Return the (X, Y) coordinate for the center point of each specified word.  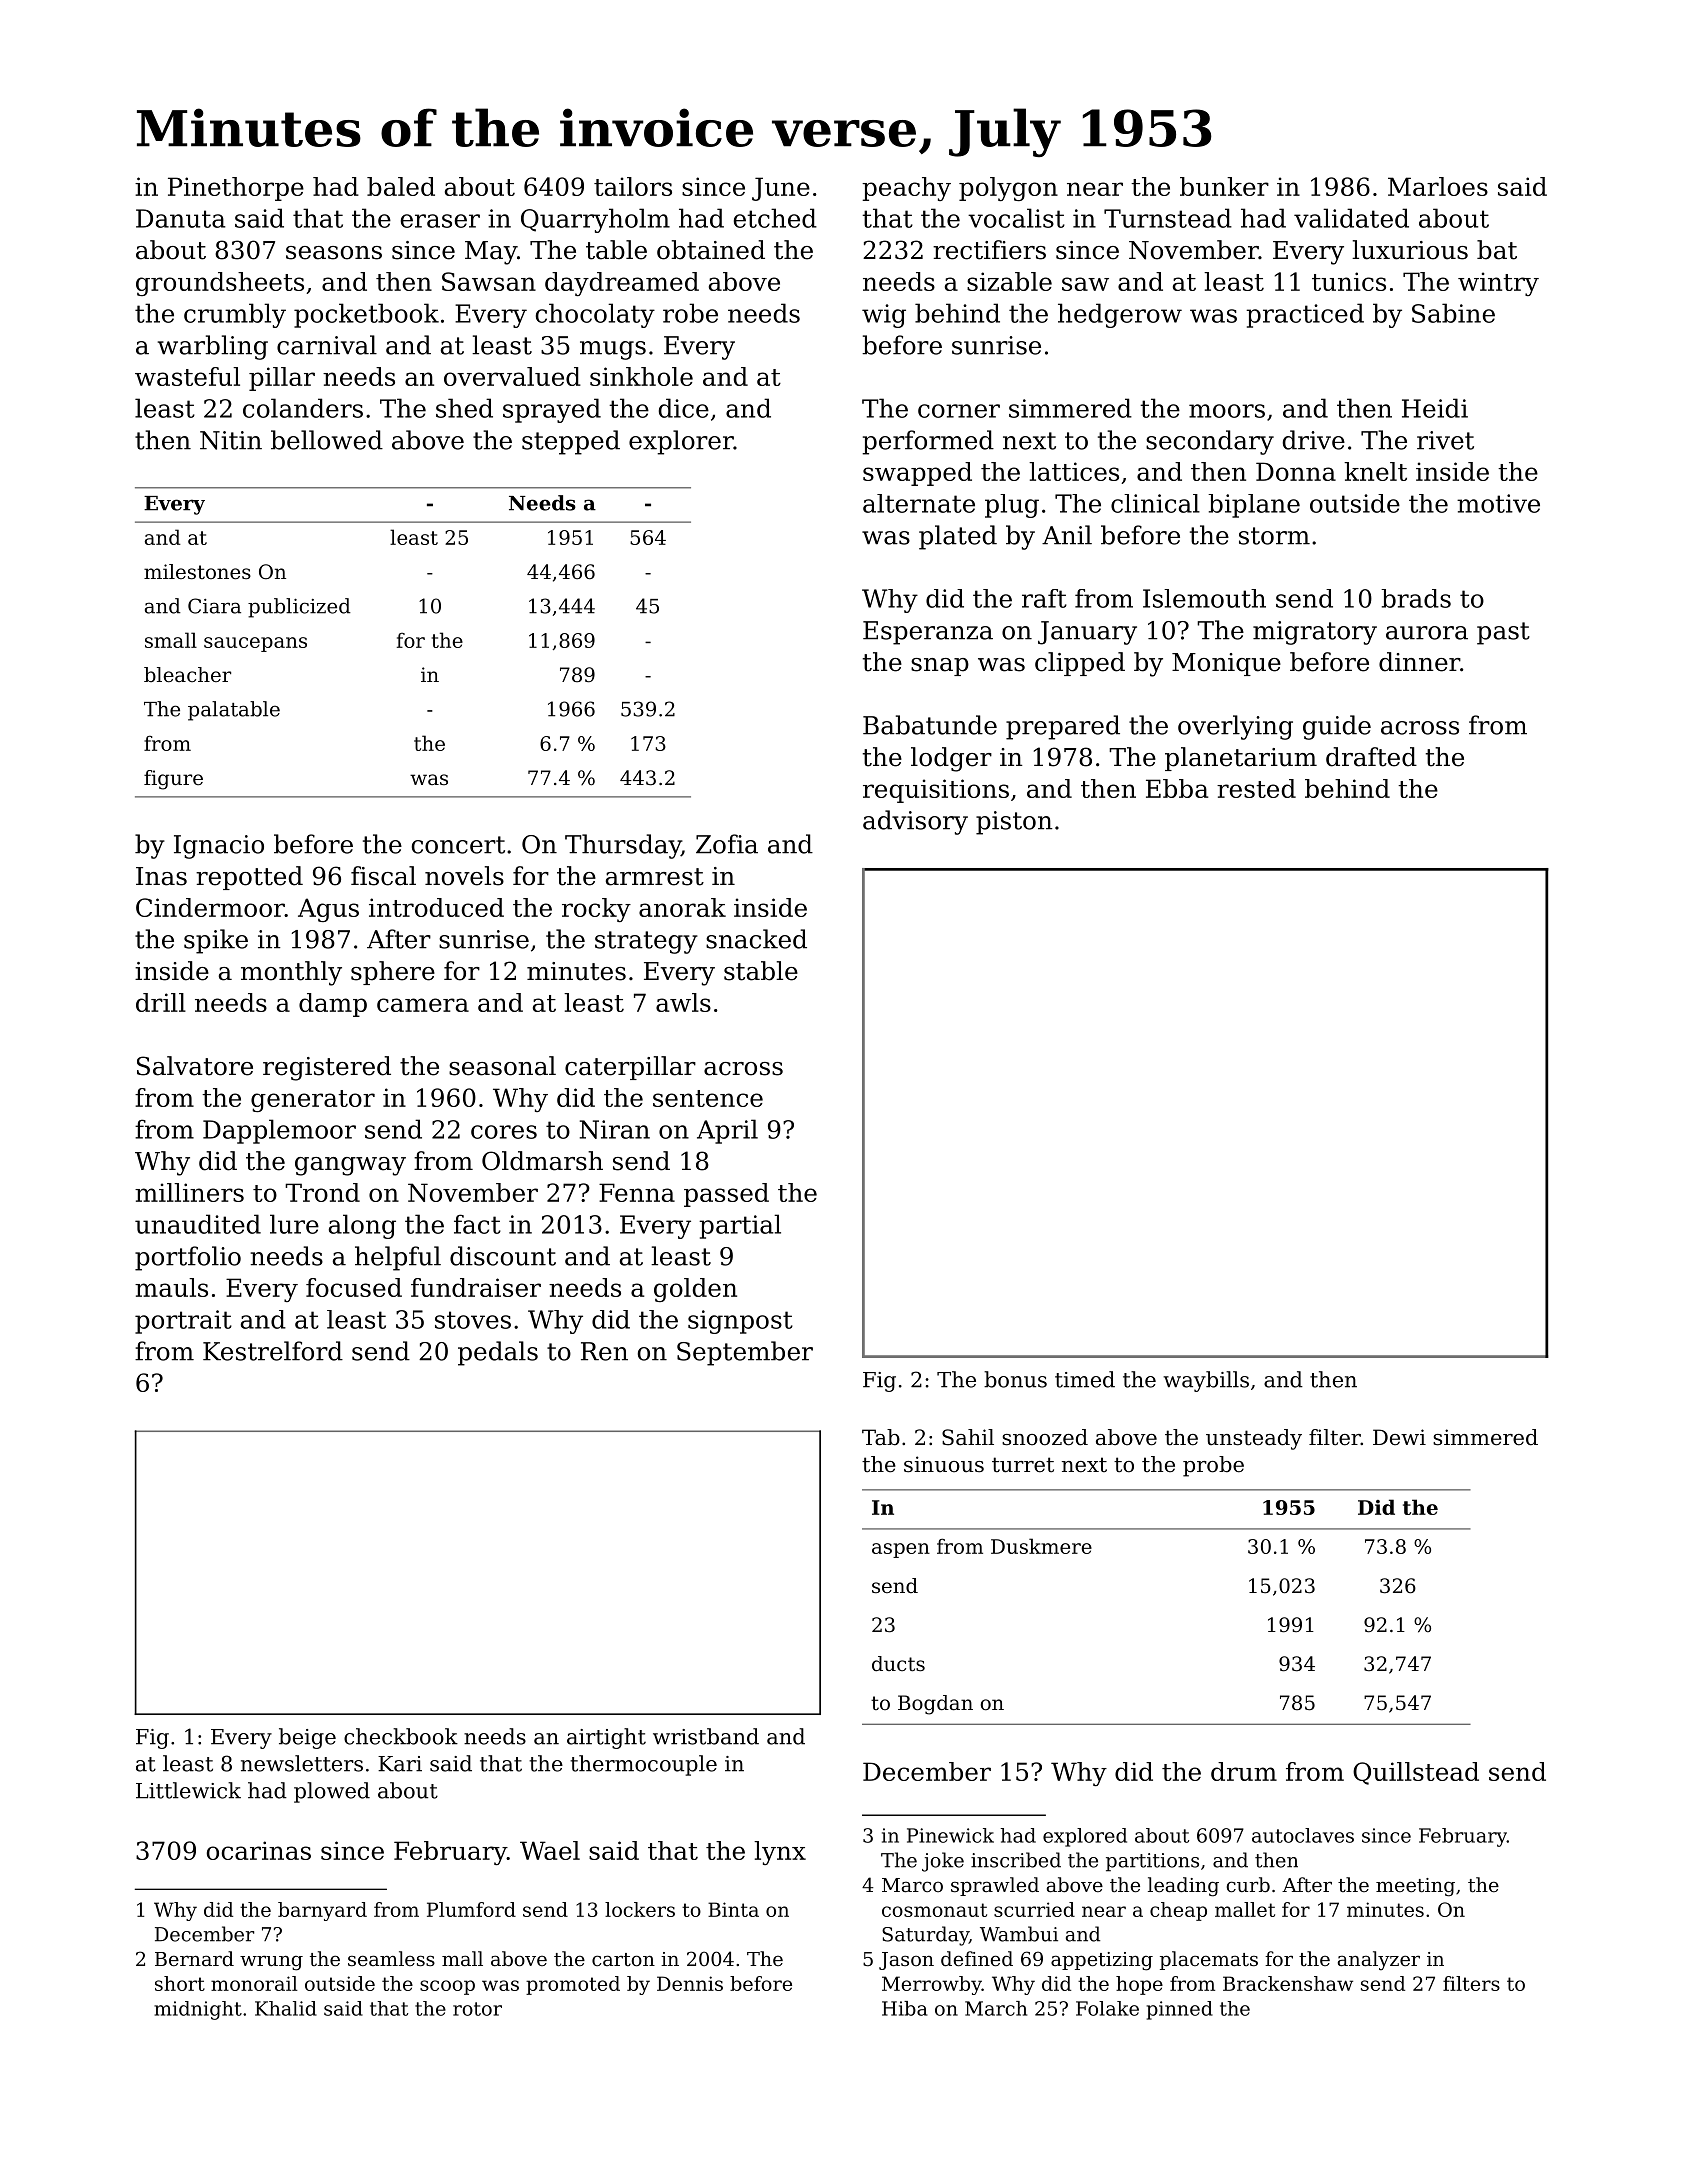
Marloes (1438, 186)
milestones (197, 572)
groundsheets (220, 284)
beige (307, 1738)
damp (333, 1005)
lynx (780, 1853)
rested (1256, 788)
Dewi (1399, 1437)
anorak (682, 907)
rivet (1445, 440)
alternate (919, 503)
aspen (901, 1550)
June (781, 189)
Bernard (194, 1959)
